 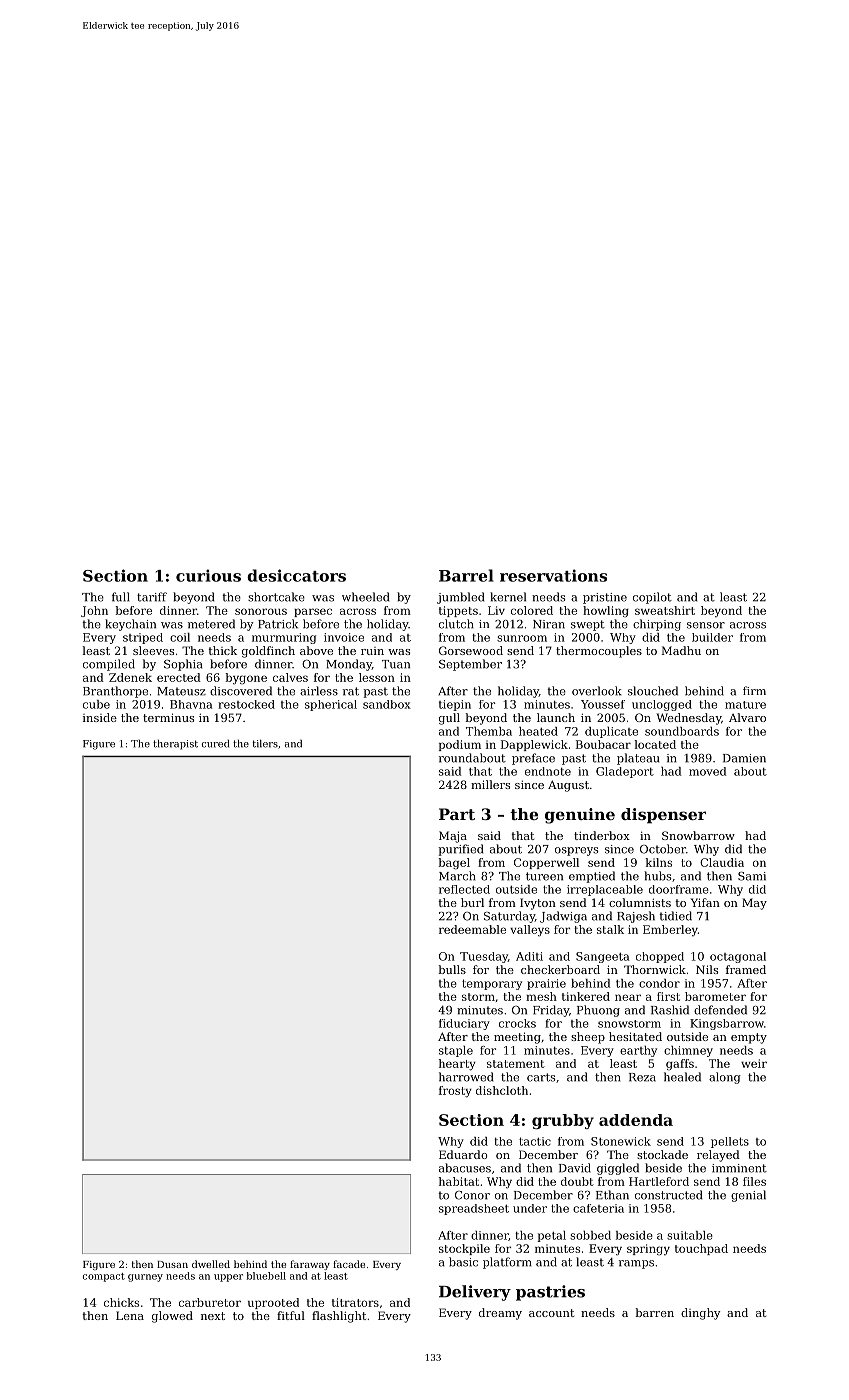 I want to click on near, so click(x=628, y=997).
